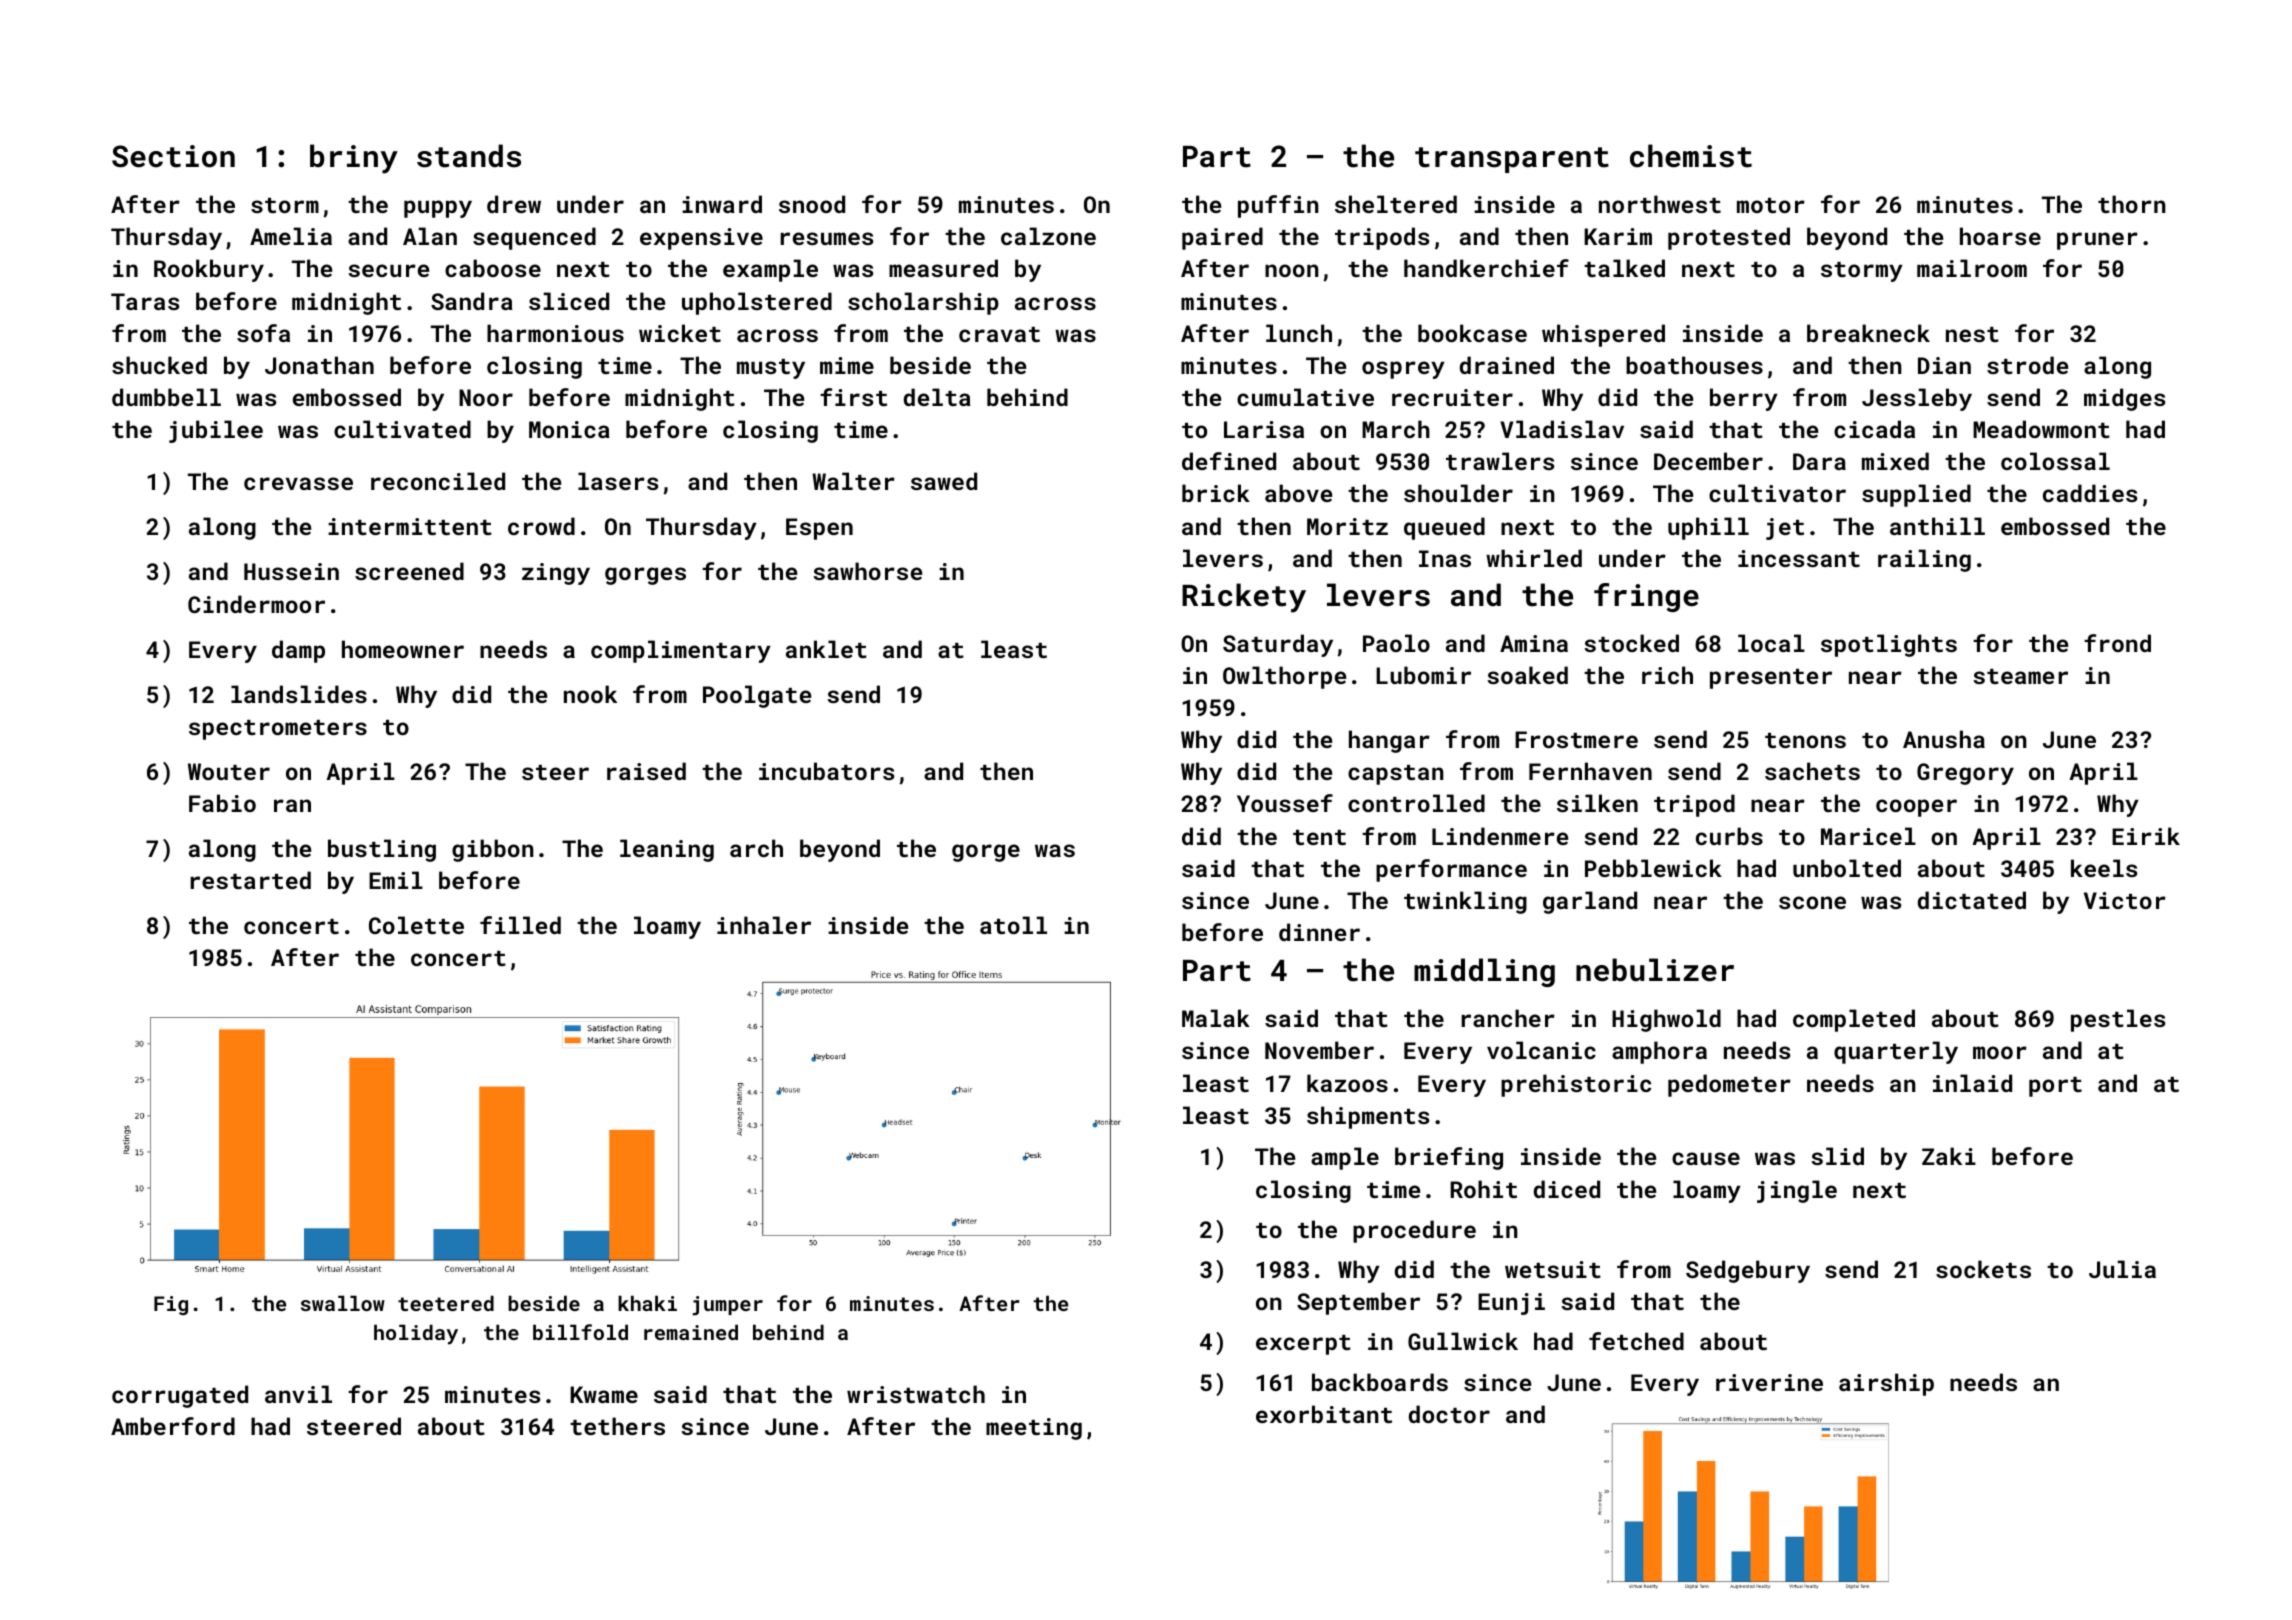  Describe the element at coordinates (250, 880) in the image. I see `restarted` at that location.
